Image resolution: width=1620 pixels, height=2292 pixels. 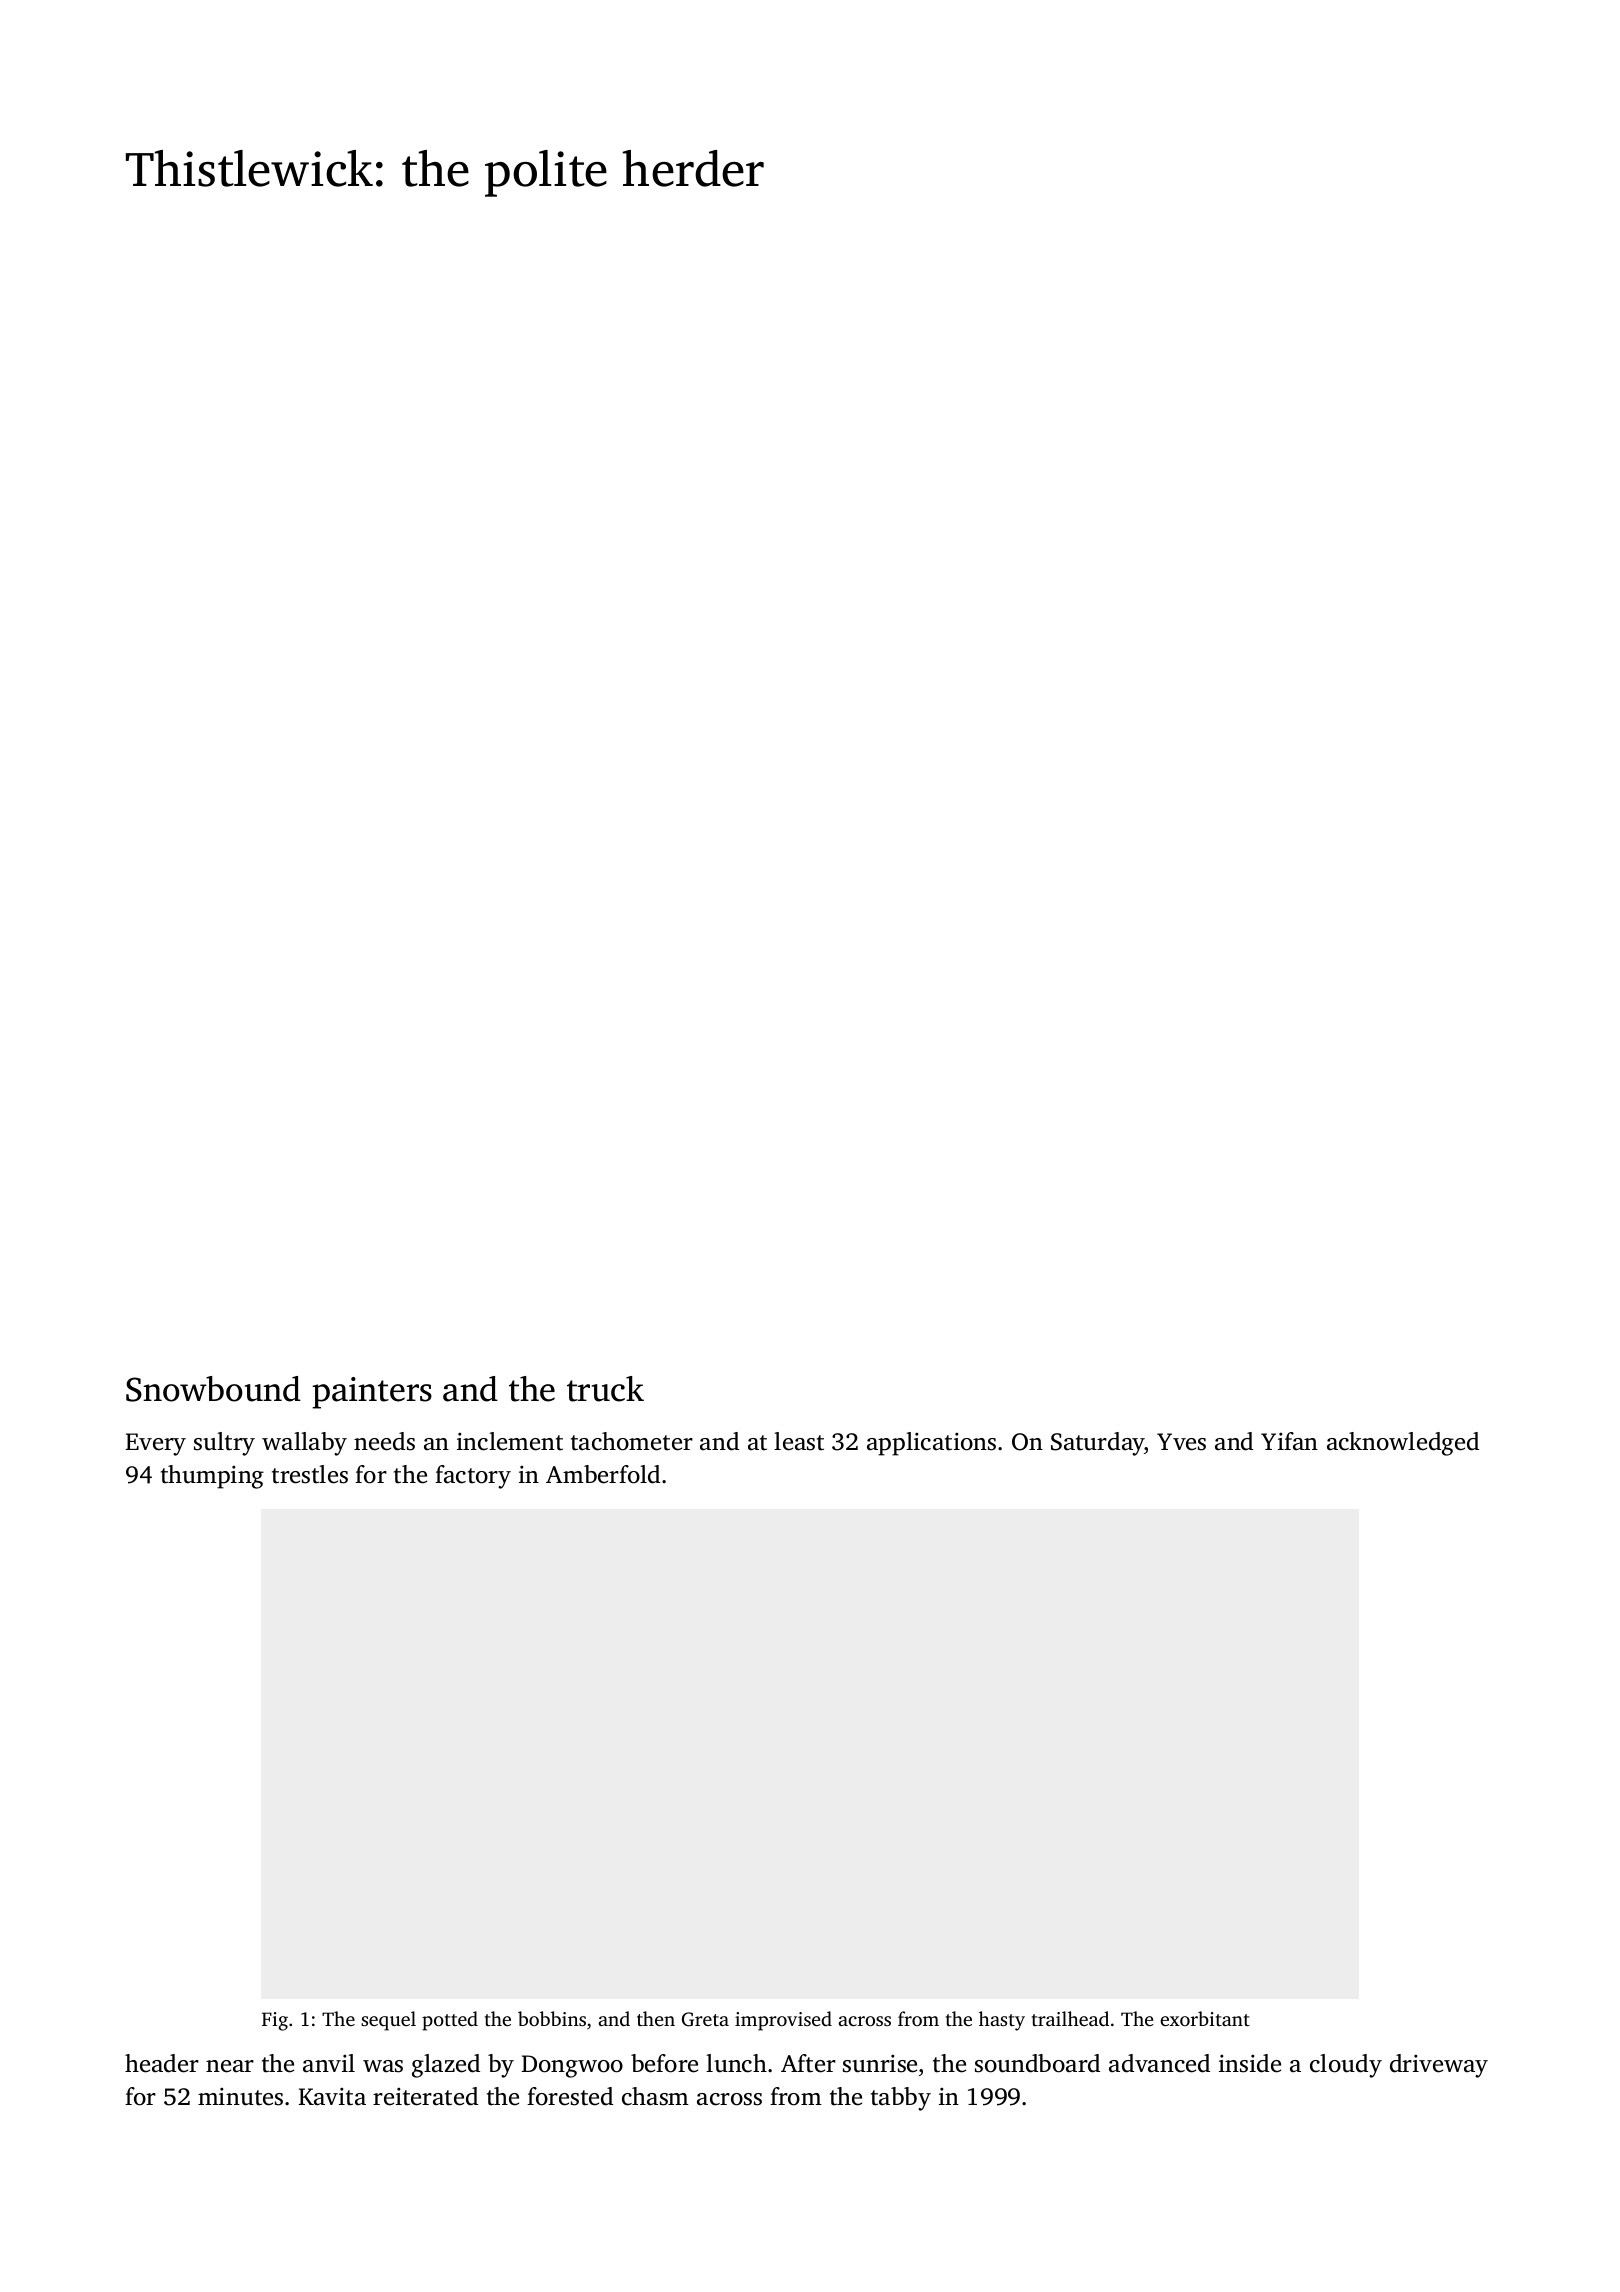 I want to click on applications, so click(x=931, y=1444).
